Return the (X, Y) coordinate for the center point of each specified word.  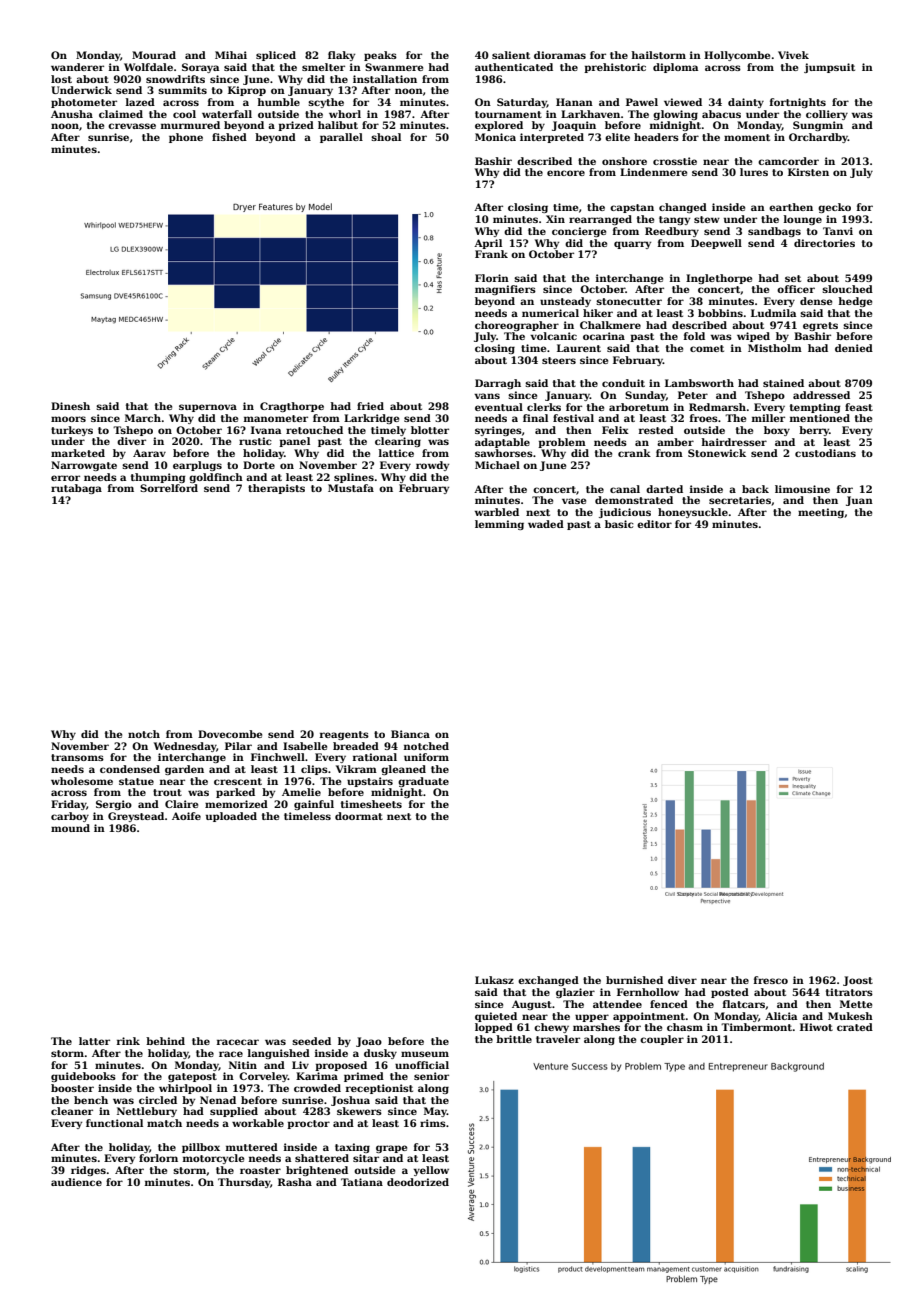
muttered (252, 1147)
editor (654, 524)
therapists (276, 489)
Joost (858, 981)
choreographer (517, 326)
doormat (359, 816)
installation (385, 79)
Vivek (793, 55)
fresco (771, 980)
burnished (634, 980)
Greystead (136, 817)
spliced (276, 56)
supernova (208, 408)
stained (783, 383)
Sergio (114, 805)
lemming (499, 525)
